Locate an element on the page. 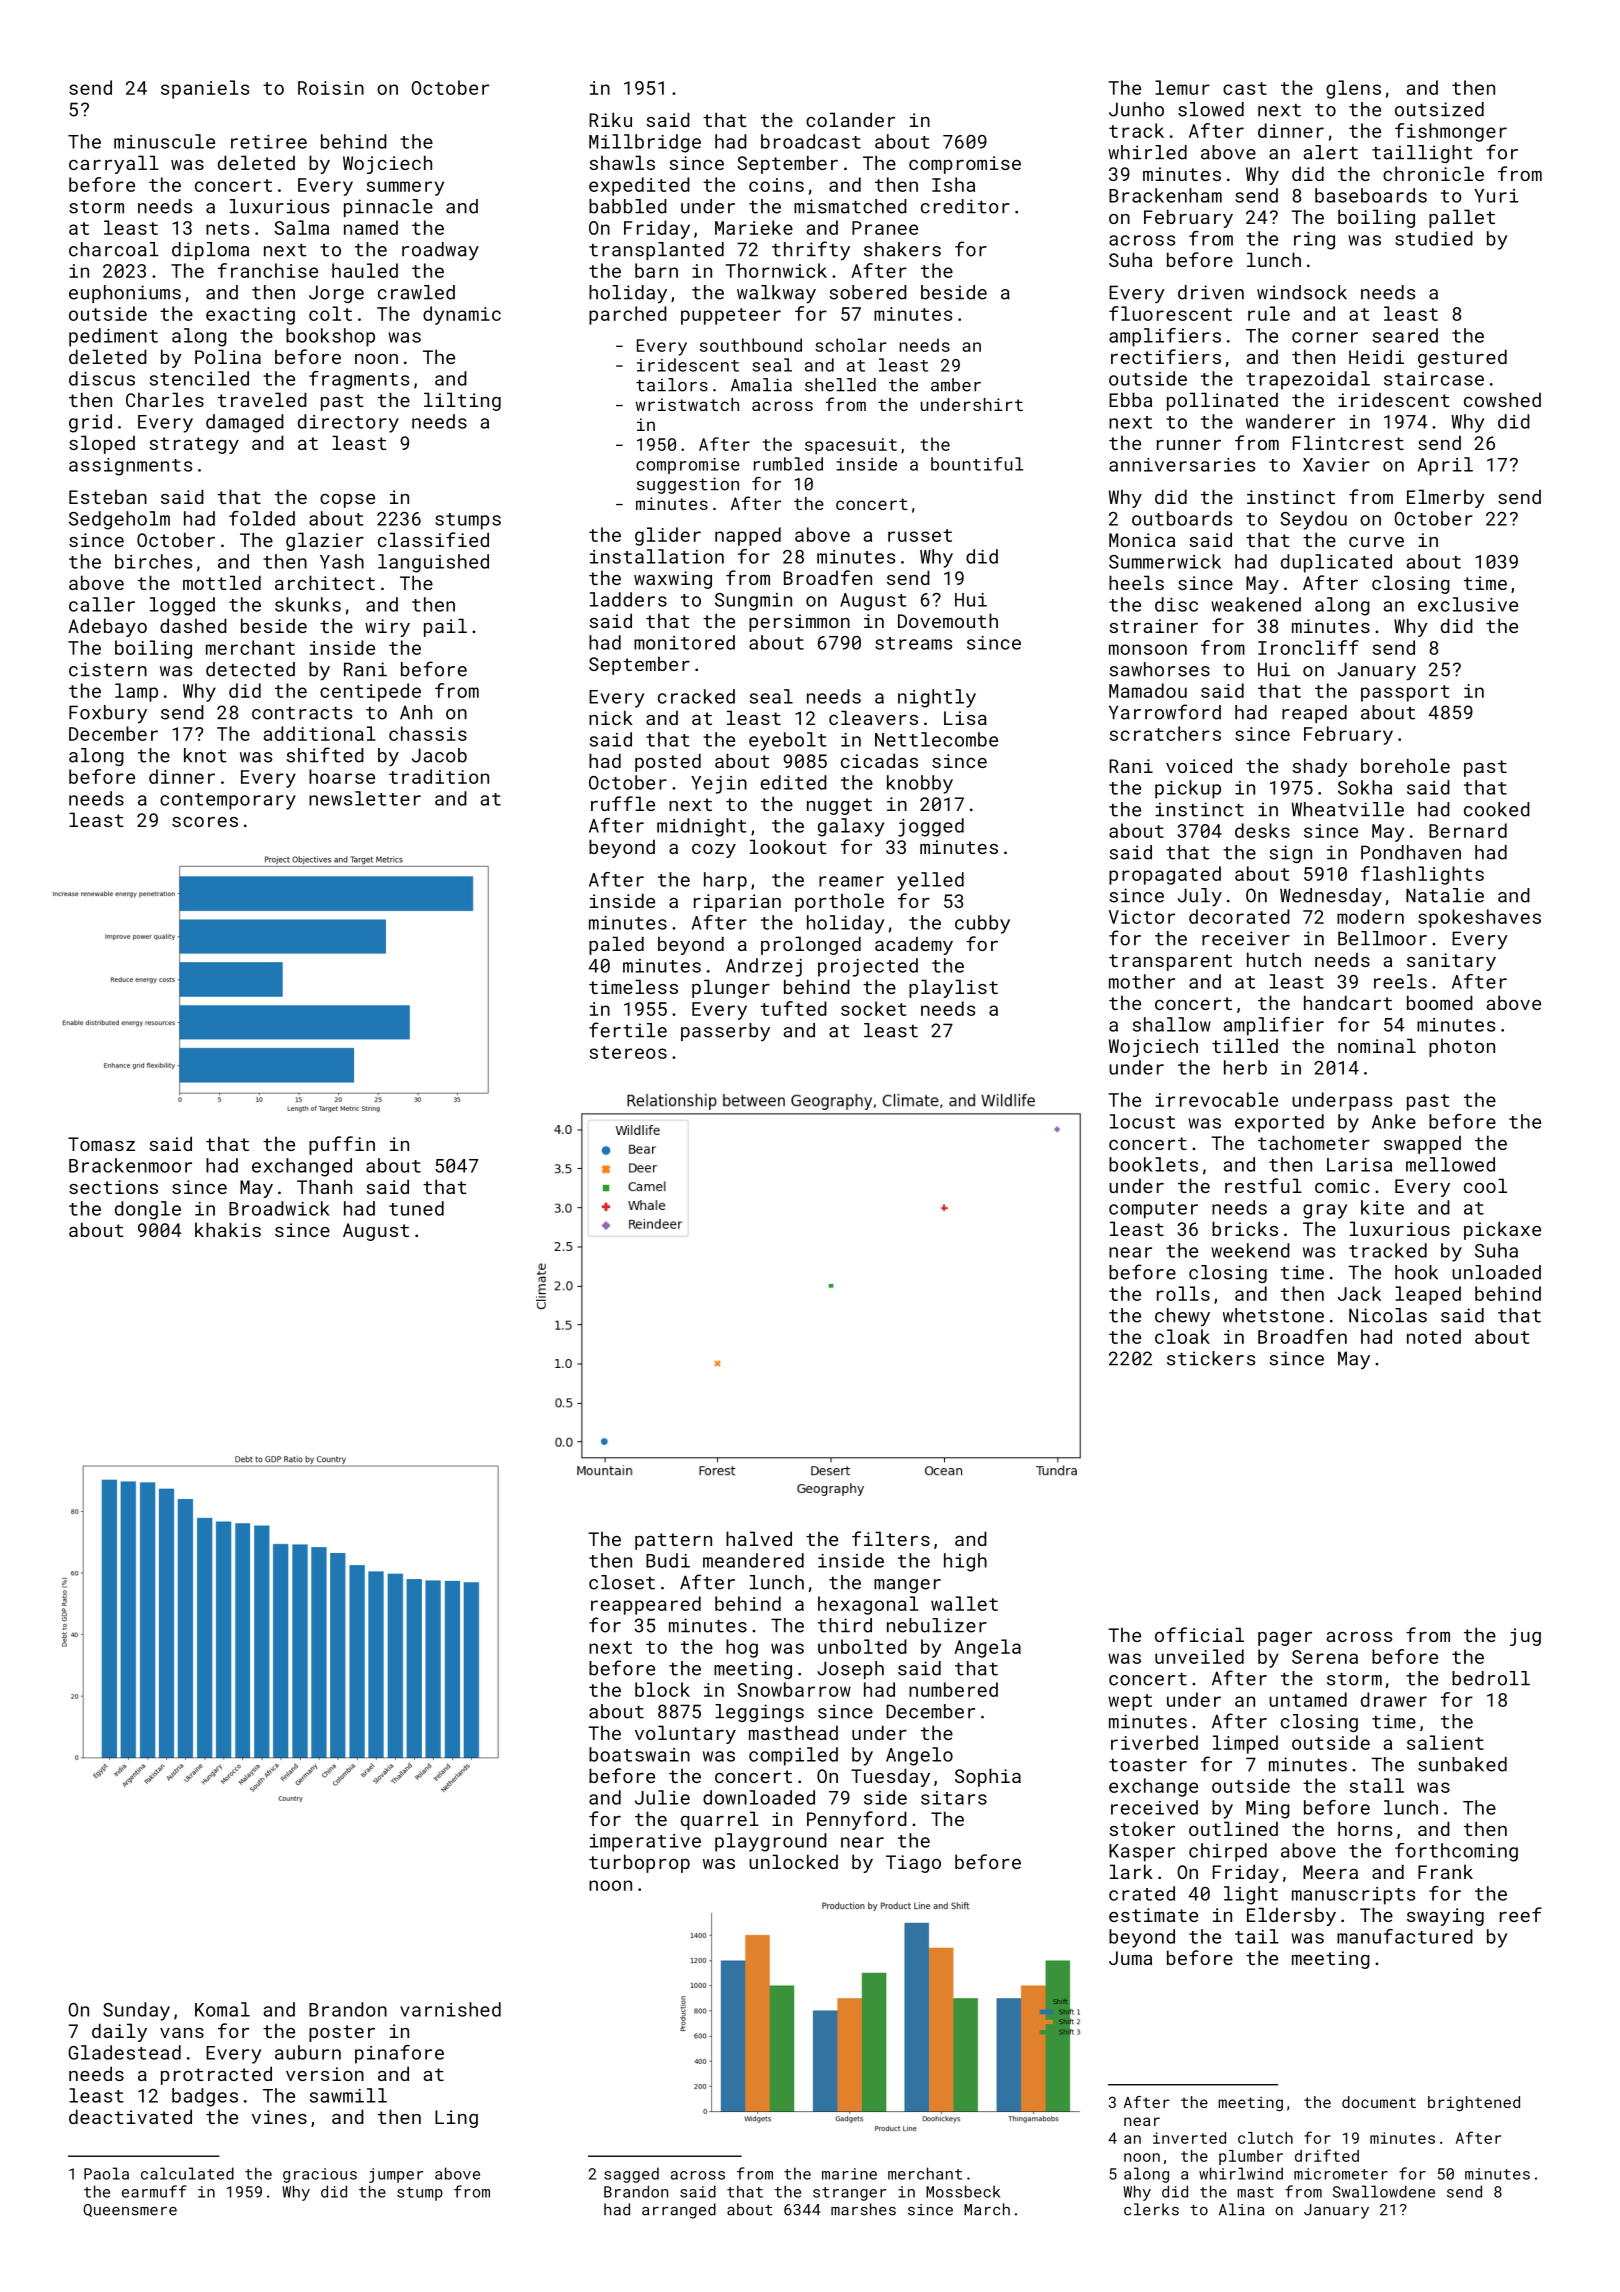 The image size is (1620, 2292). spaniels is located at coordinates (205, 89).
